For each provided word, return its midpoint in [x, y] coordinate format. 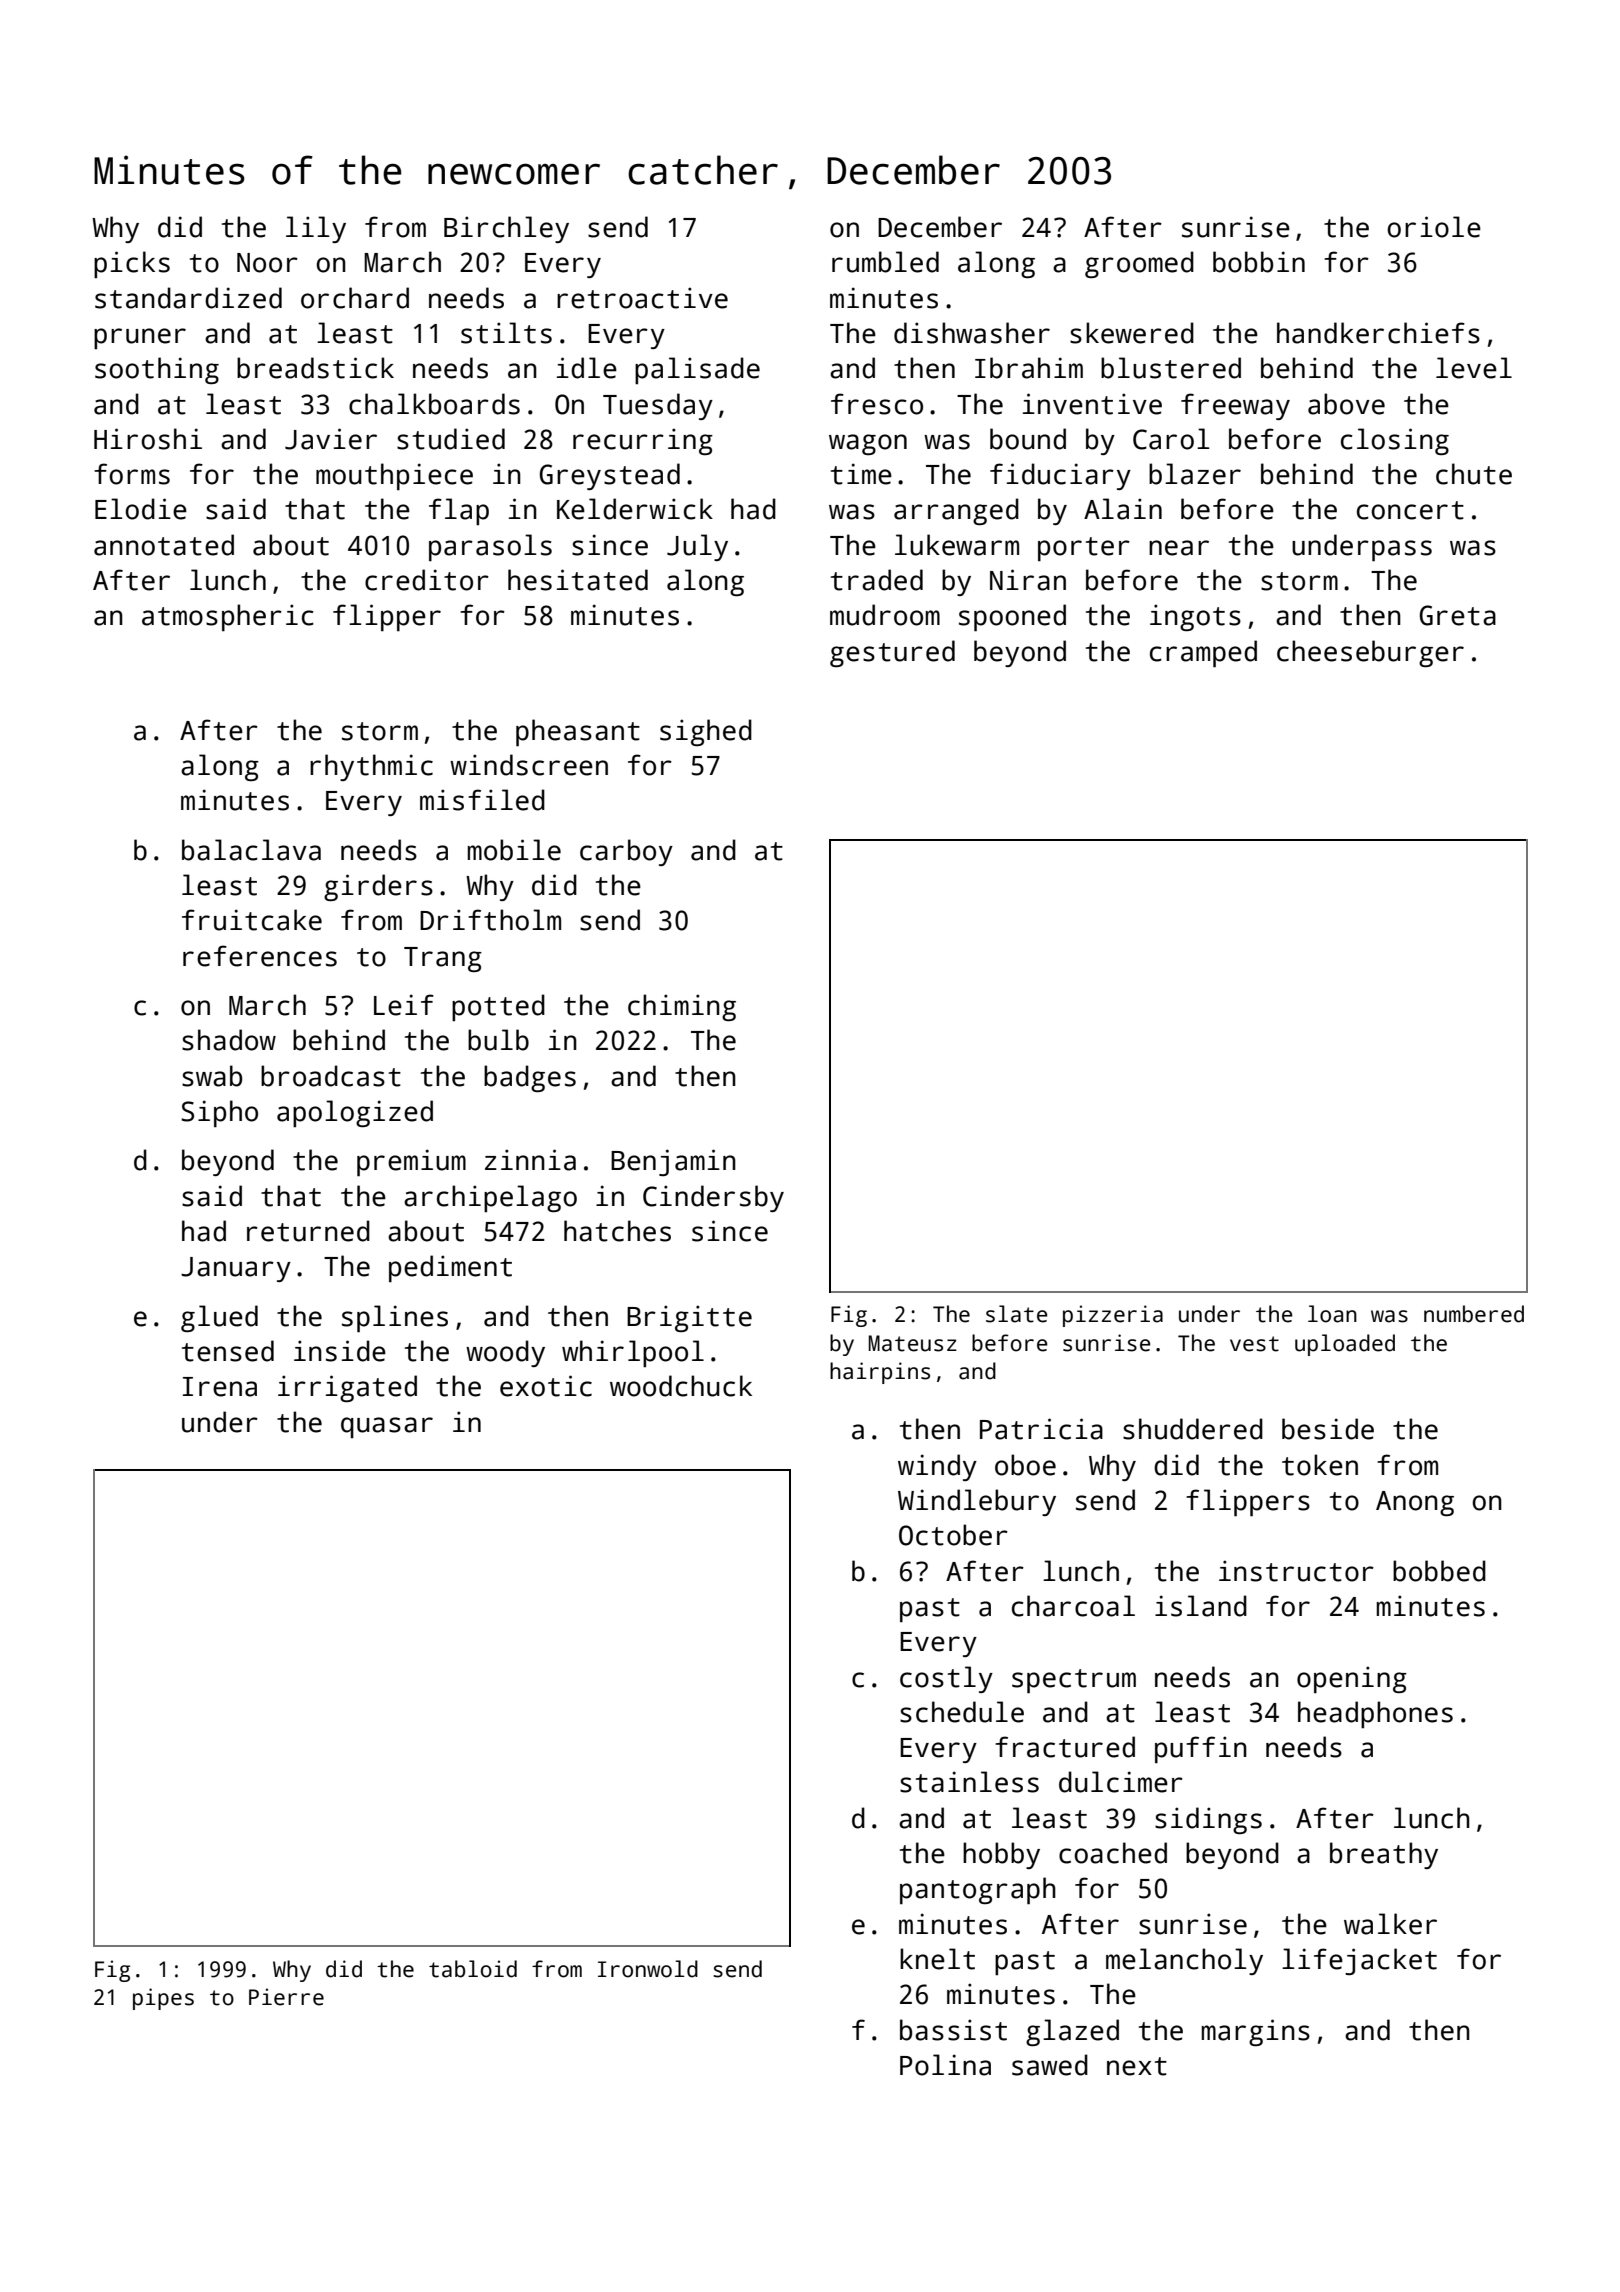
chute [1474, 474]
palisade [697, 370]
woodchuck [681, 1386]
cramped [1203, 653]
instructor [1296, 1571]
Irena [220, 1387]
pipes [163, 1999]
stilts [506, 333]
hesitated [578, 580]
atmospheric [228, 617]
